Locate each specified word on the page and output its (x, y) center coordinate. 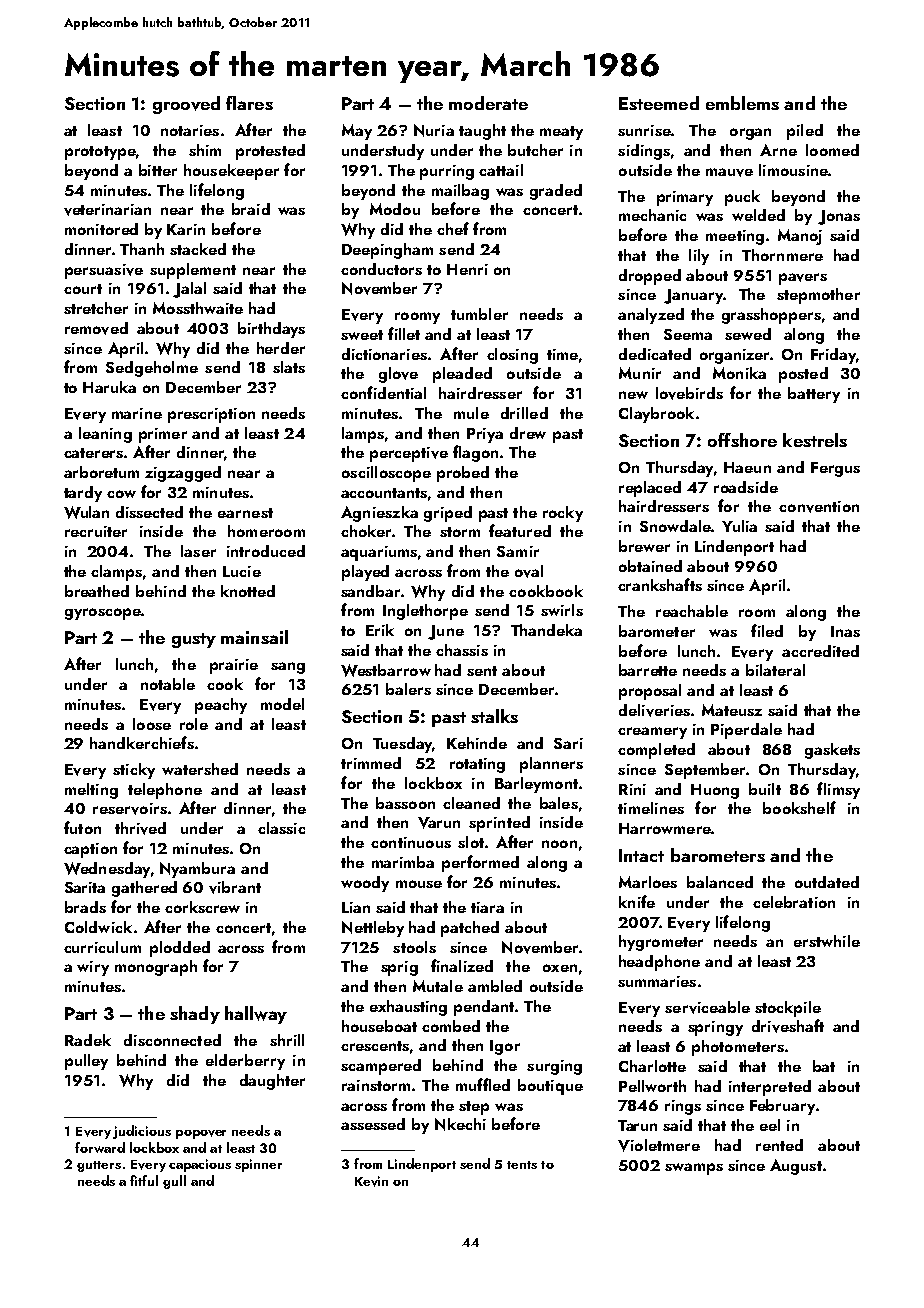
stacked (198, 249)
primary (685, 198)
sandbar (370, 591)
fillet (404, 333)
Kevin (371, 1181)
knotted (248, 591)
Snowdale (675, 526)
